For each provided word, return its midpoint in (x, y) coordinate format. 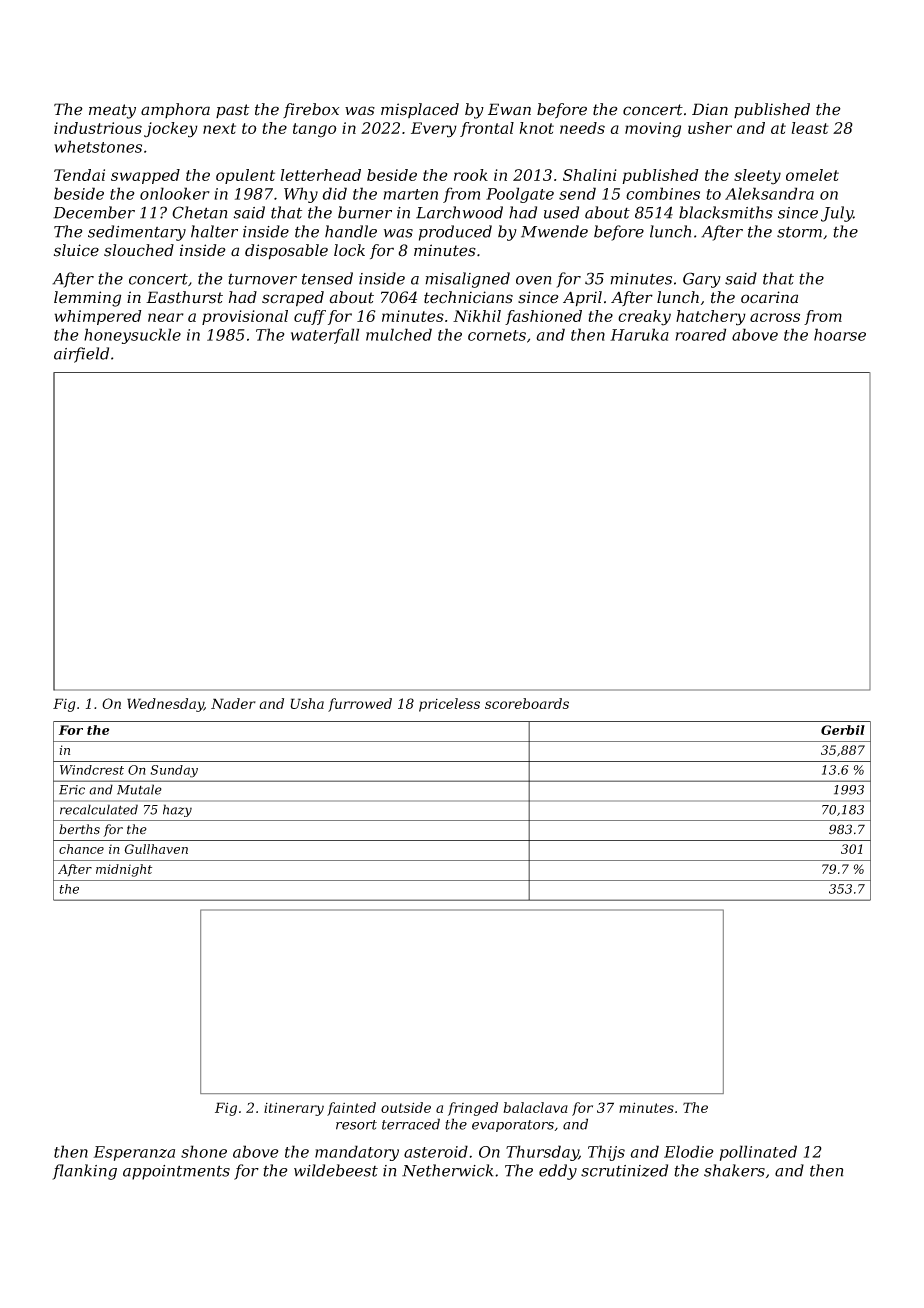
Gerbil (843, 730)
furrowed (360, 705)
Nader (233, 703)
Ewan (509, 109)
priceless (449, 705)
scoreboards (527, 703)
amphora (175, 110)
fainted (351, 1109)
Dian (710, 109)
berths (79, 829)
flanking (84, 1172)
